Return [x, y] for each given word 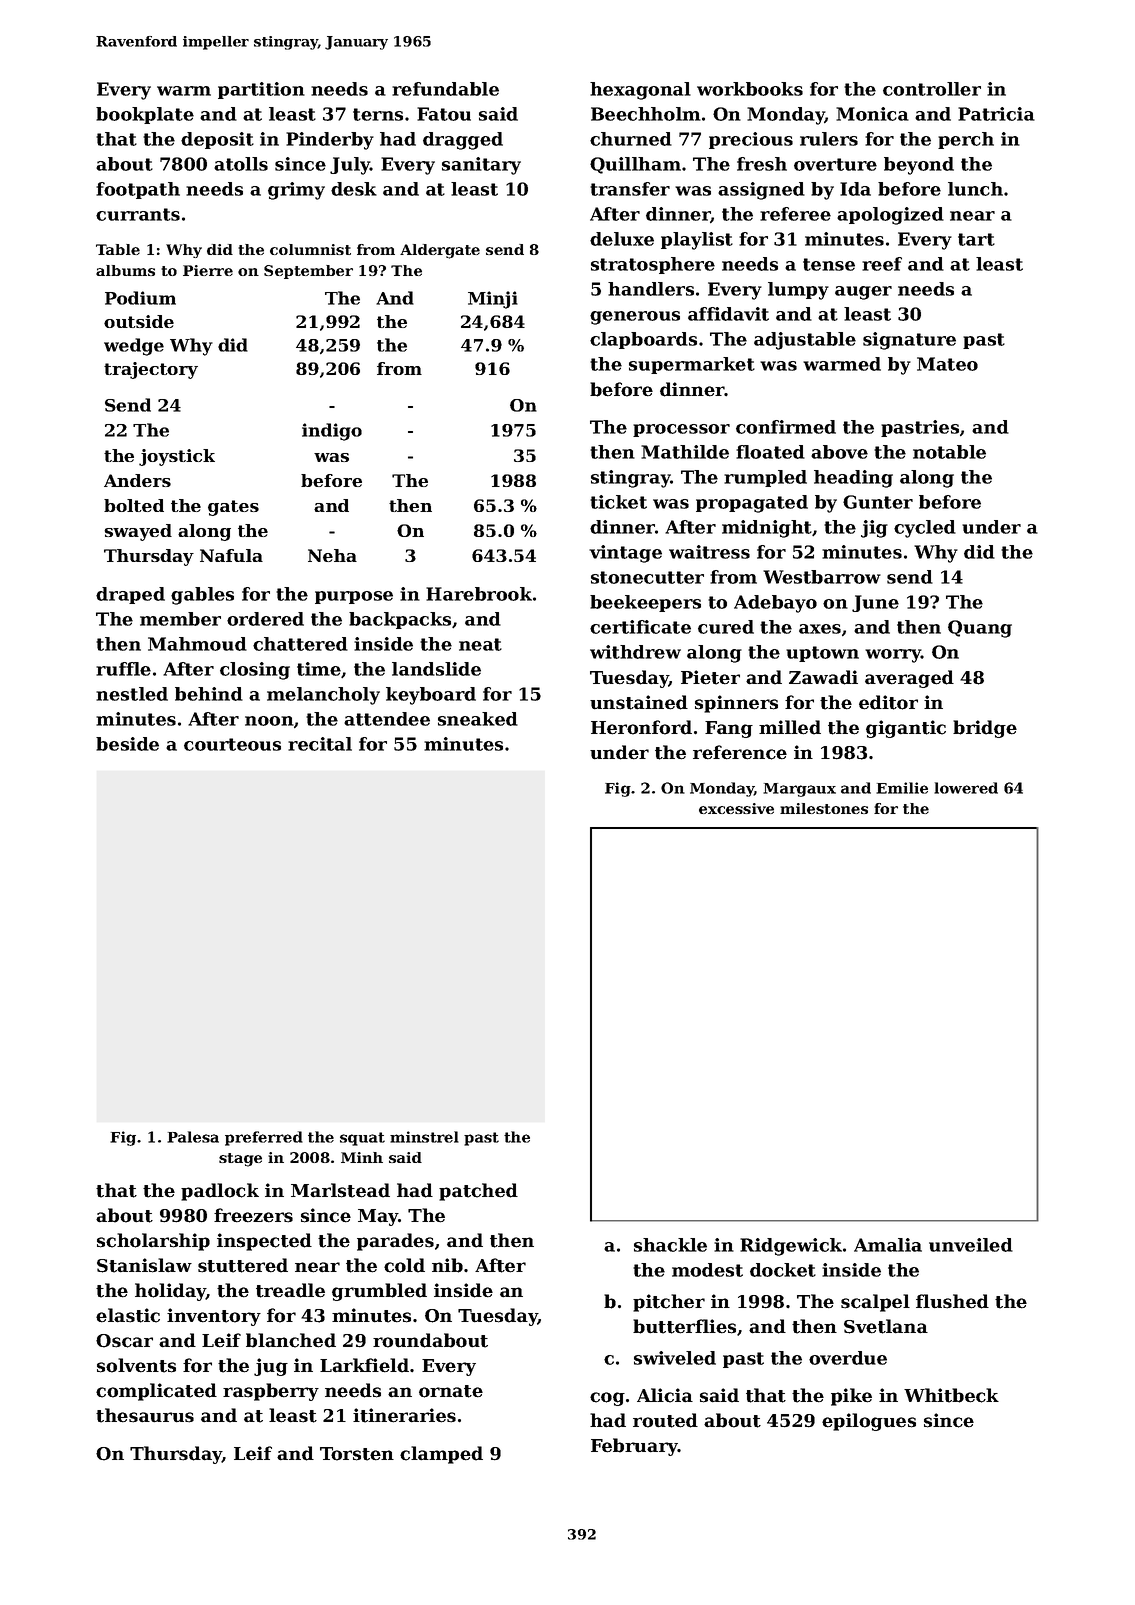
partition [261, 90]
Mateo [947, 364]
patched [478, 1192]
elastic [128, 1315]
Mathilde [685, 452]
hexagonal [640, 91]
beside [127, 744]
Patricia [996, 114]
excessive [736, 808]
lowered [966, 788]
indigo [332, 432]
